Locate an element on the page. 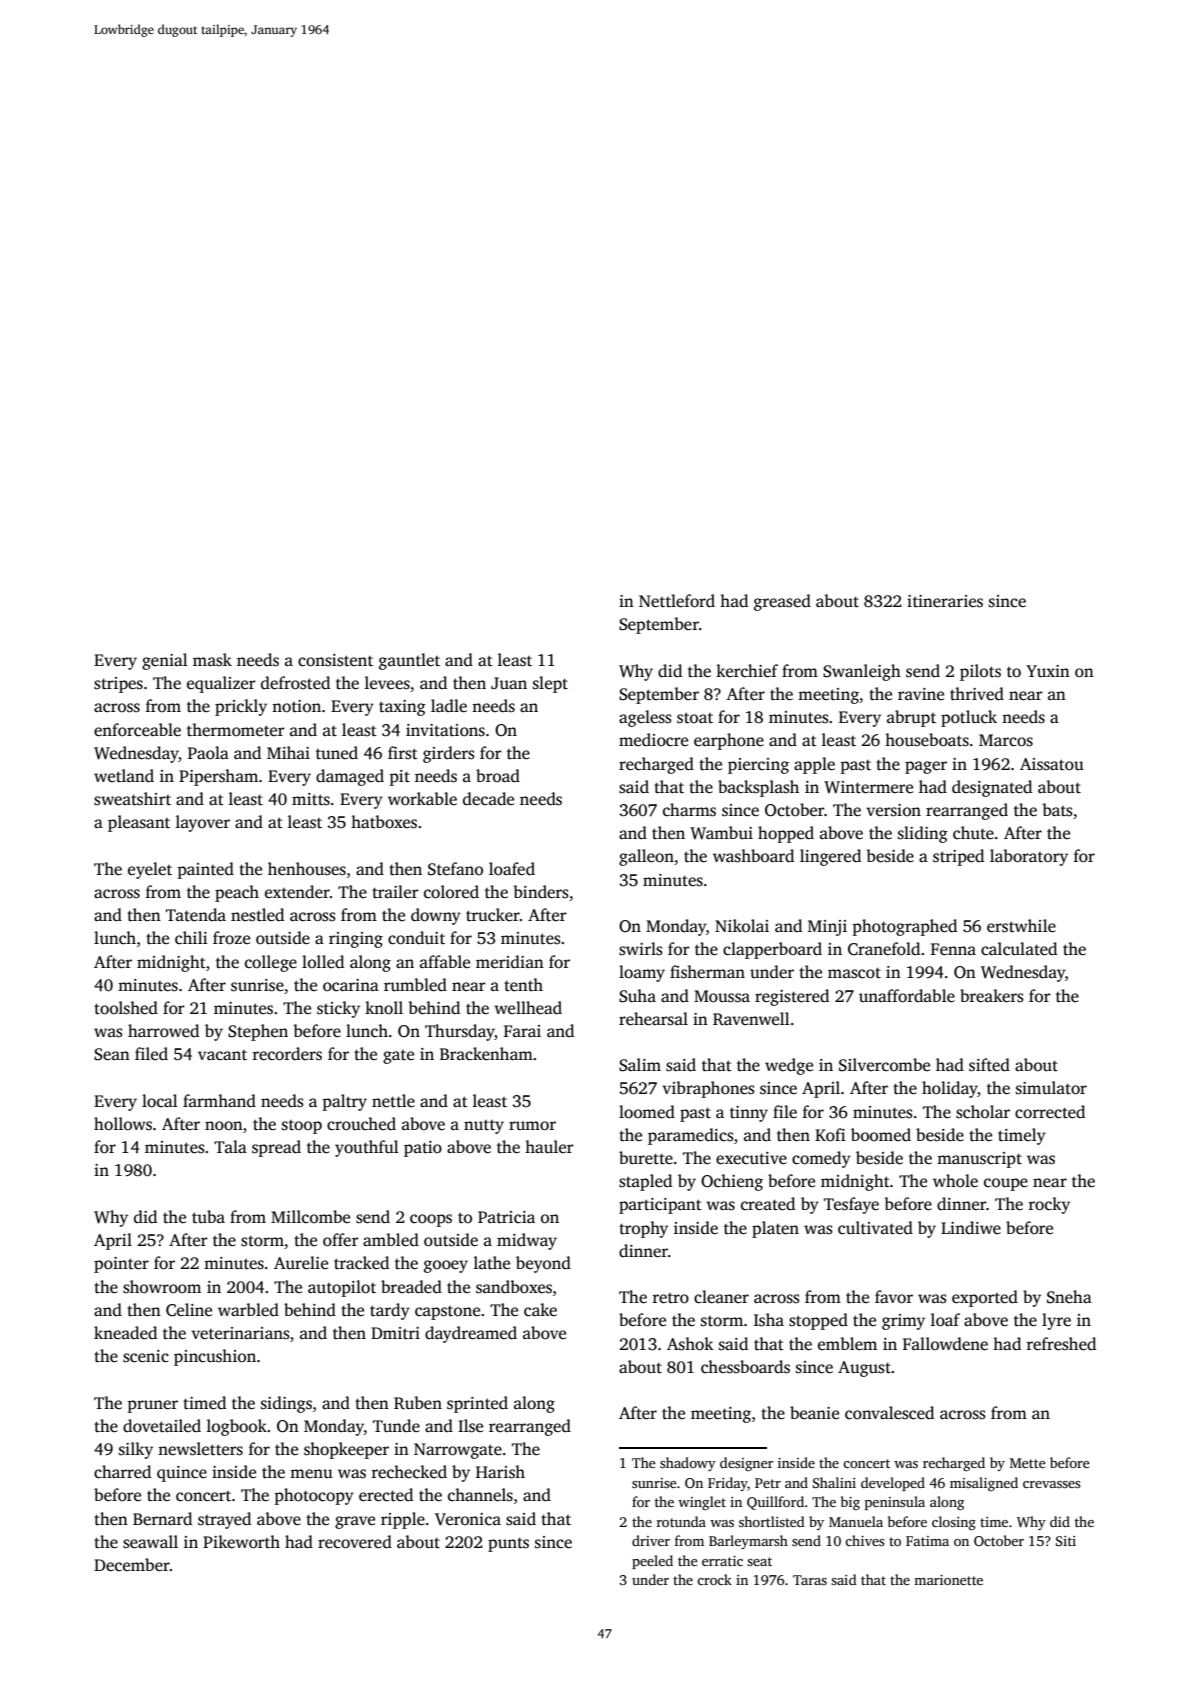 The width and height of the image is (1195, 1690). genial is located at coordinates (165, 661).
